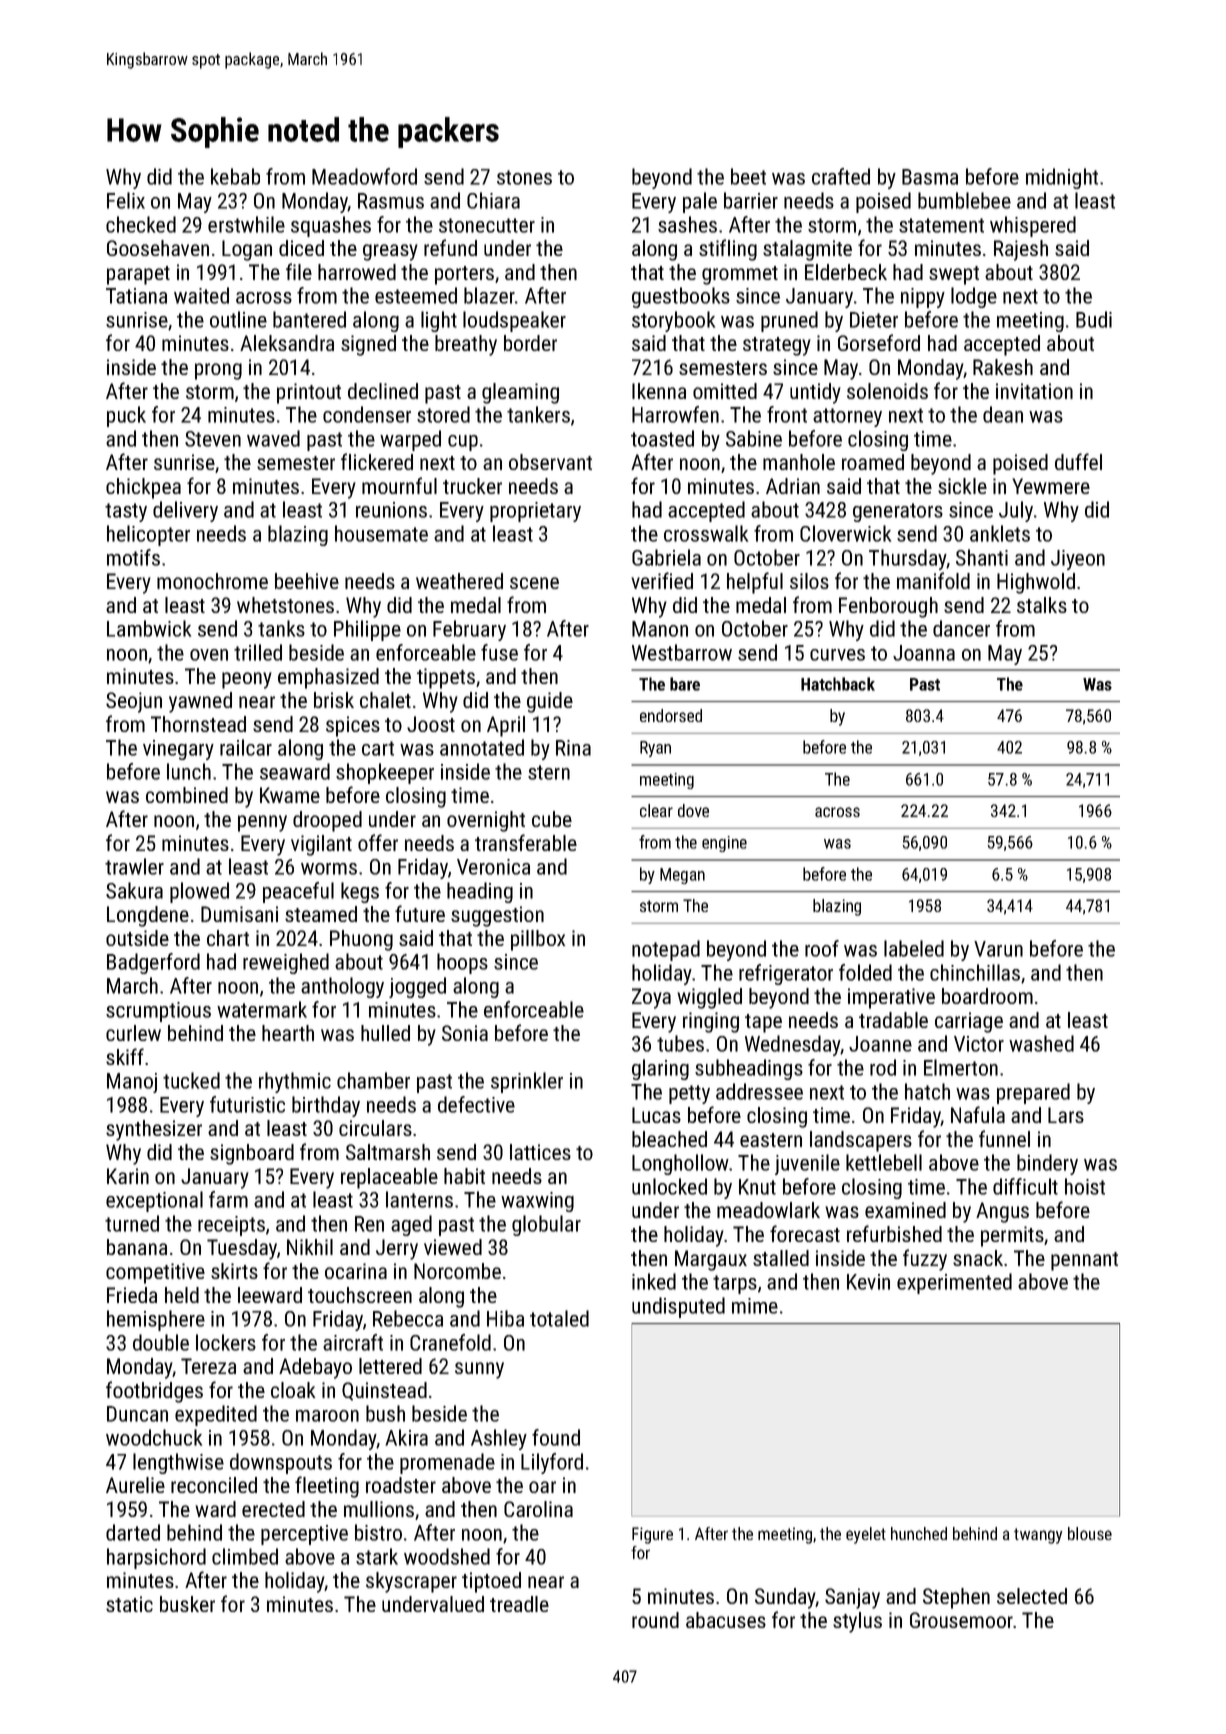 The width and height of the screenshot is (1226, 1734). I want to click on pennant, so click(1084, 1261).
